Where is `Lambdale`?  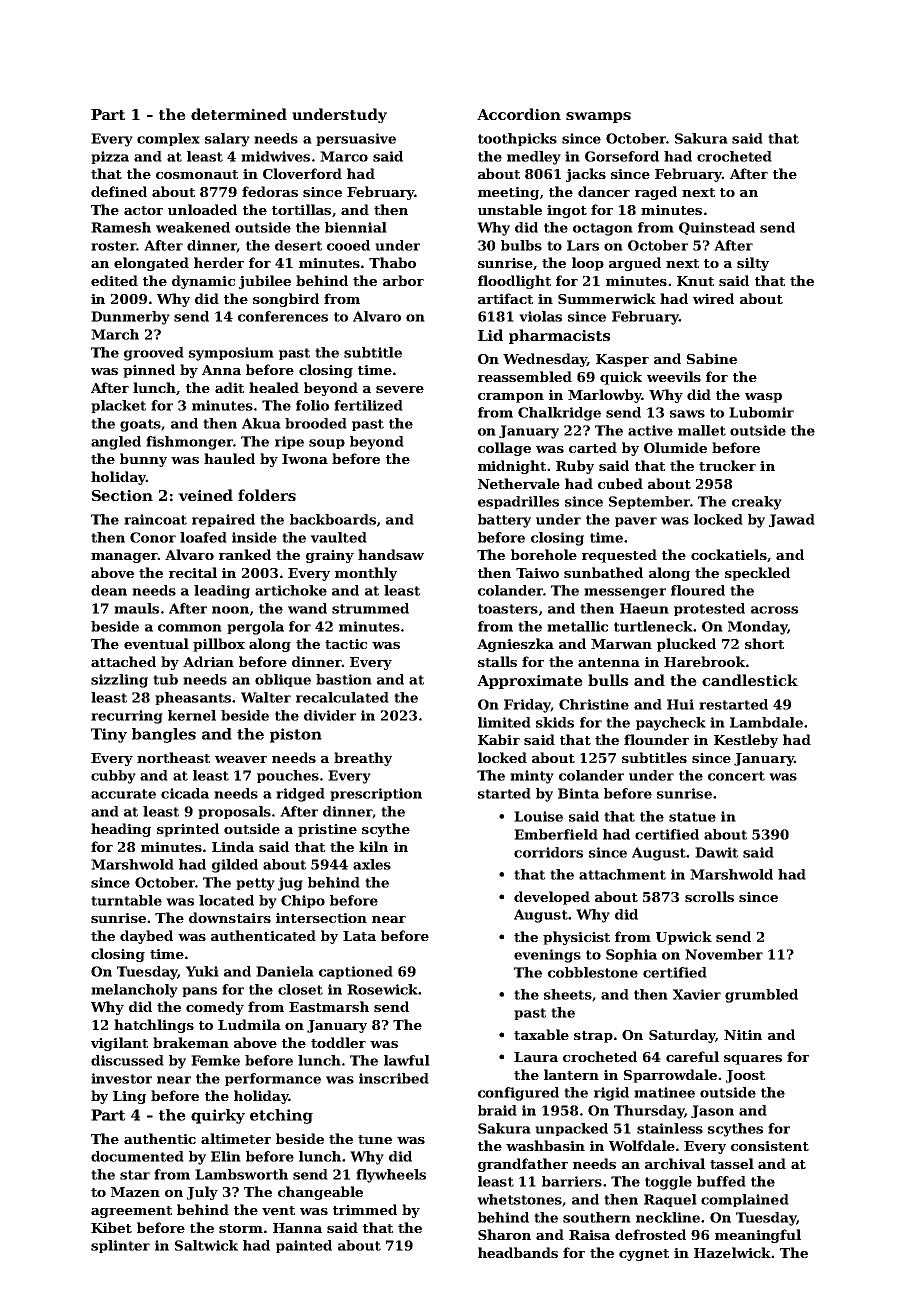
Lambdale is located at coordinates (766, 722).
